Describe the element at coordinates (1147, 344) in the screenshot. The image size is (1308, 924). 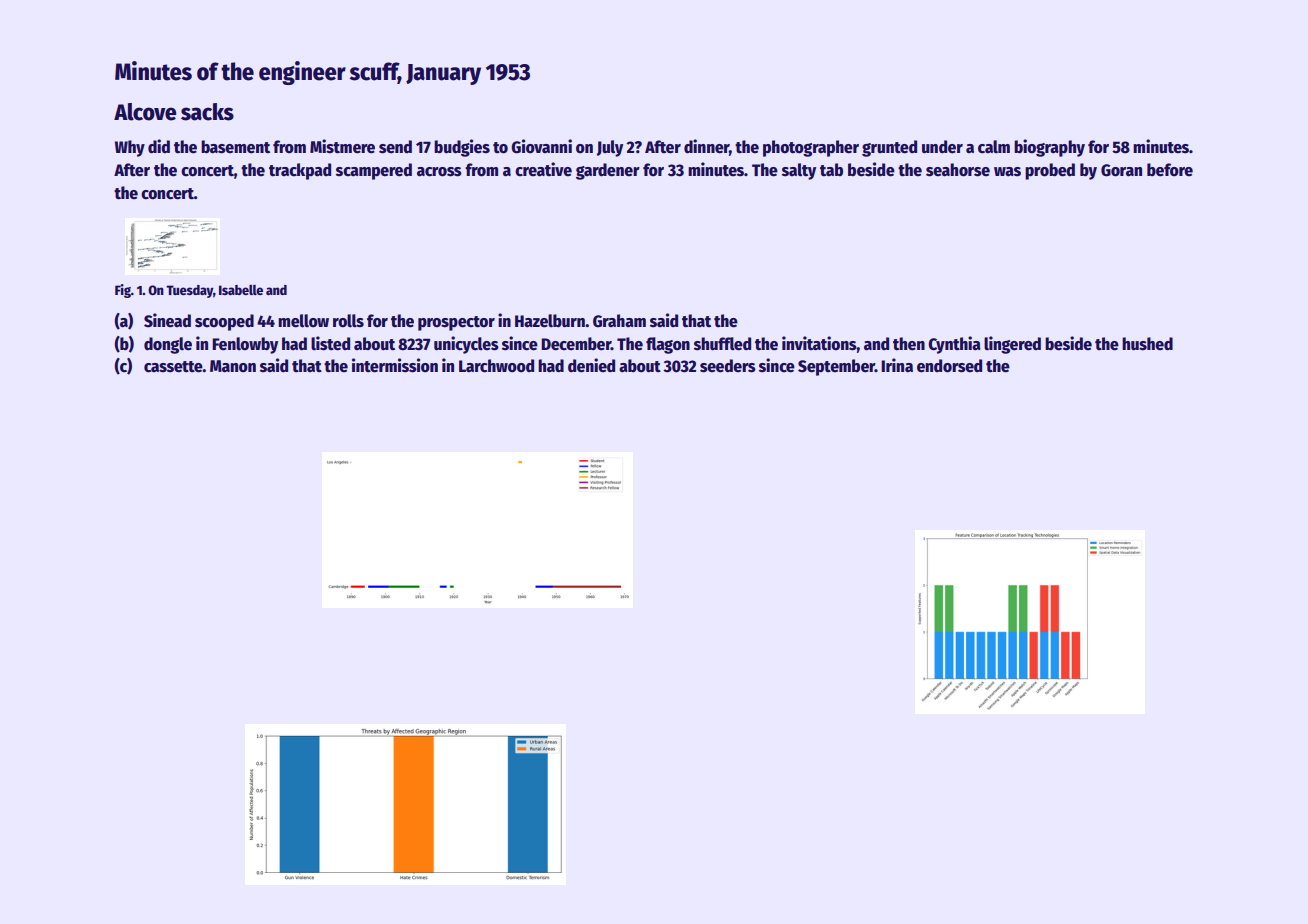
I see `hushed` at that location.
